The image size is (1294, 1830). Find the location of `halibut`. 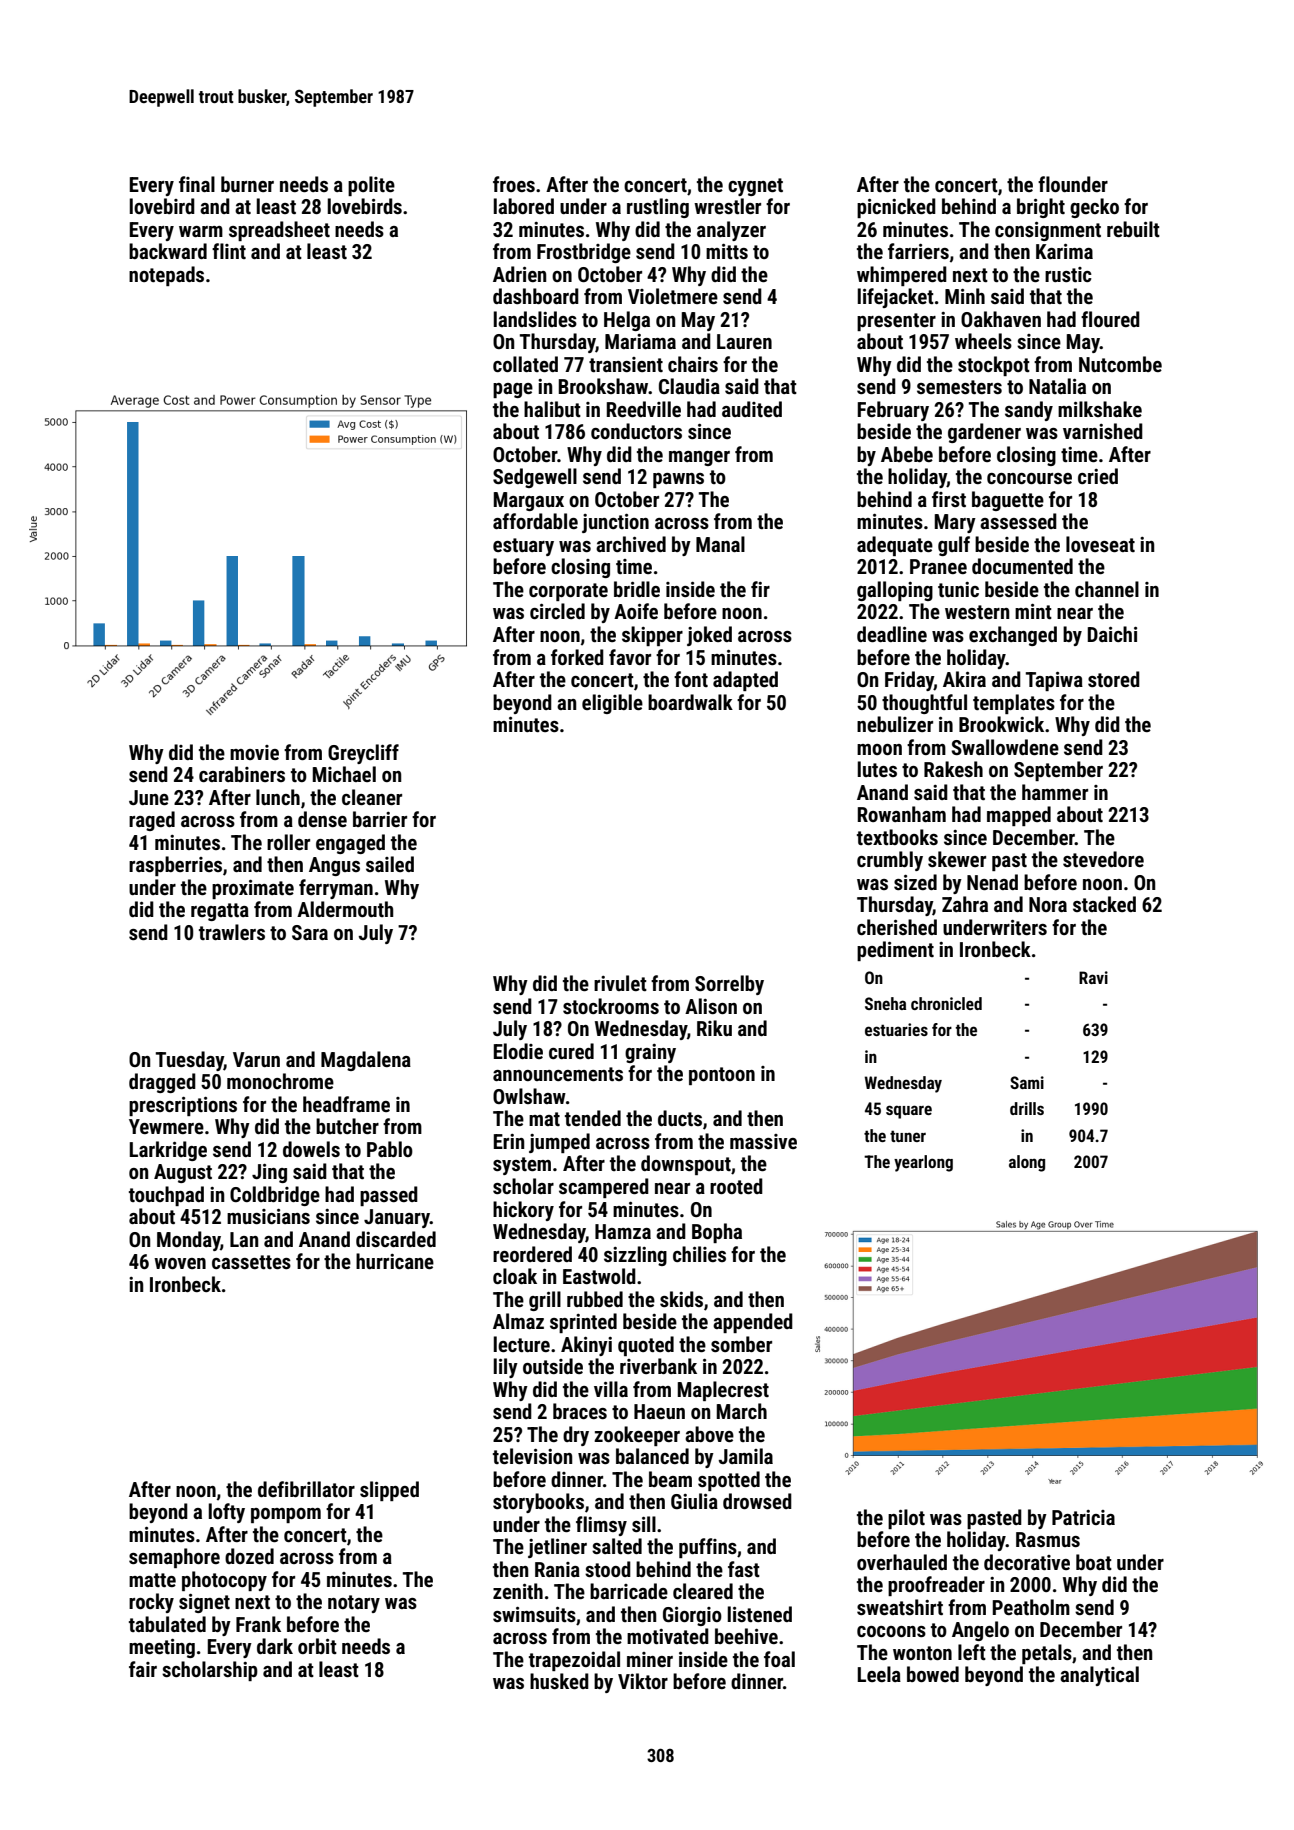

halibut is located at coordinates (552, 409).
